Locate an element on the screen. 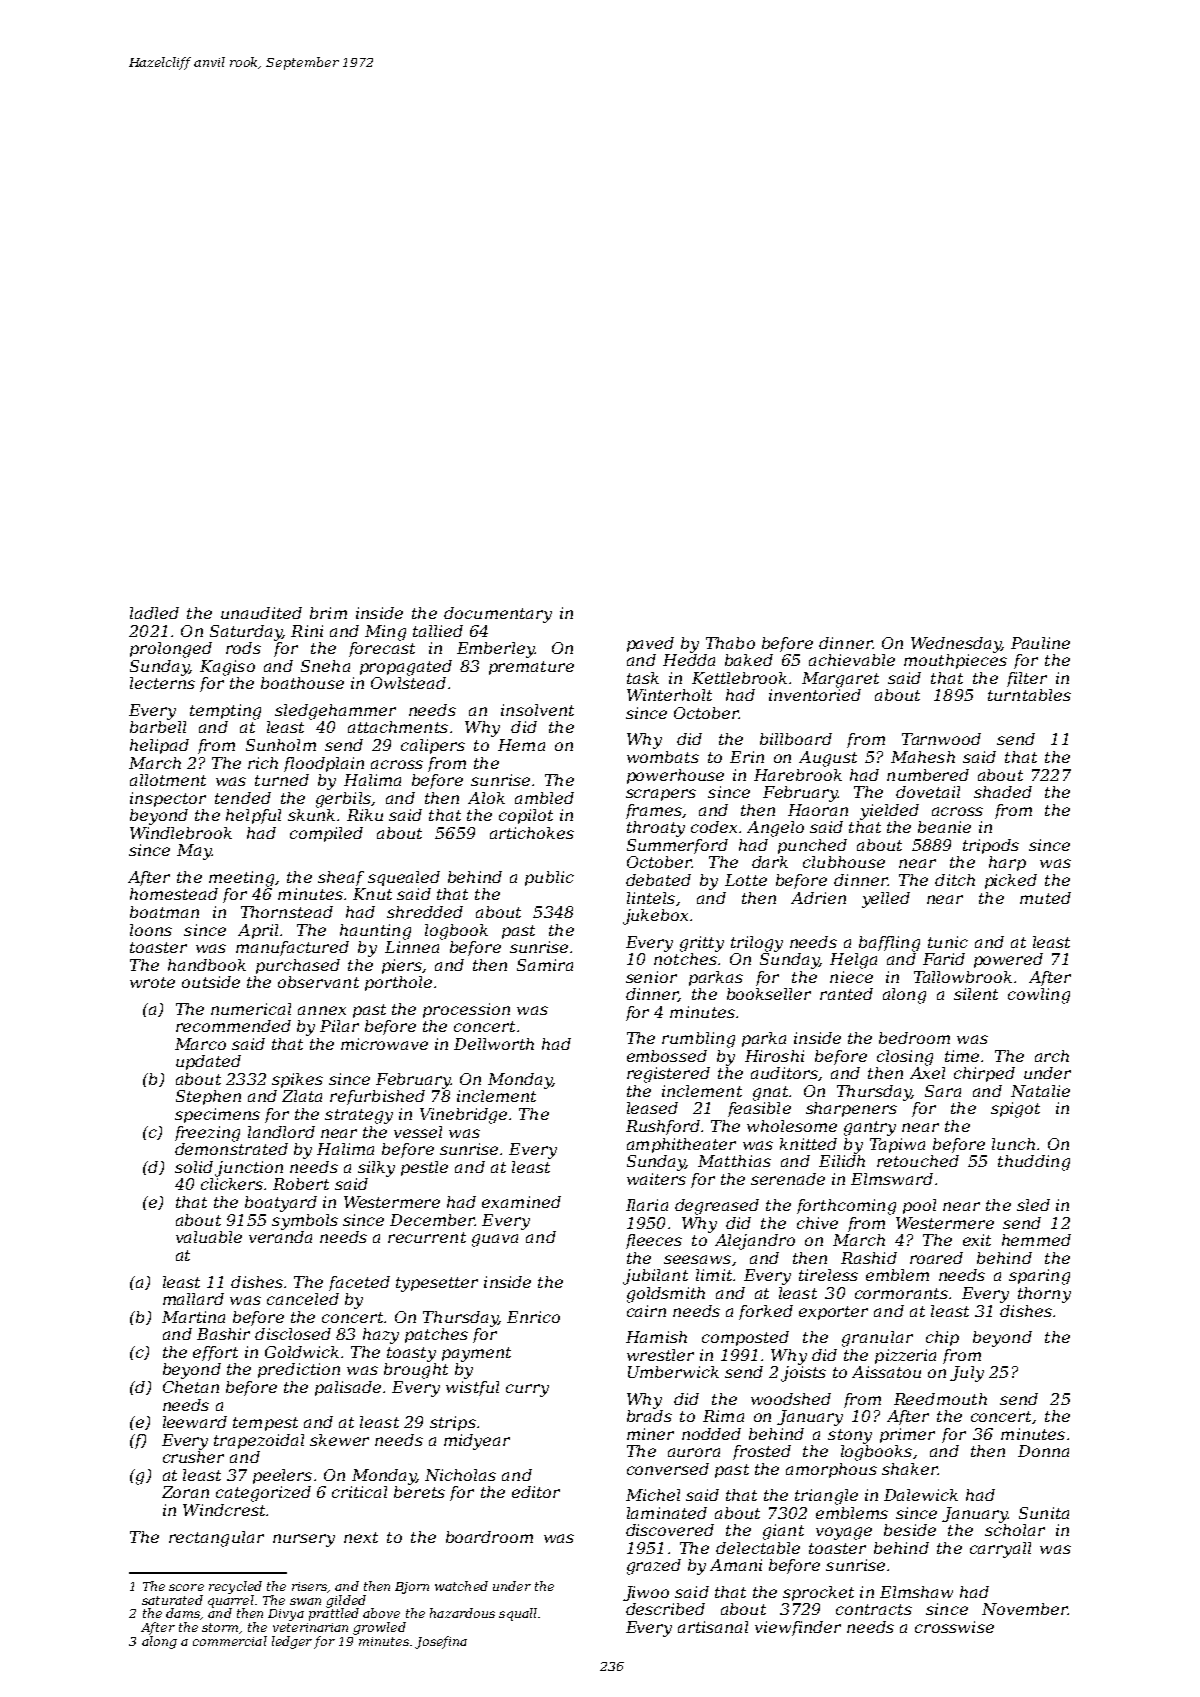 This screenshot has height=1697, width=1200. Goldwick is located at coordinates (302, 1352).
